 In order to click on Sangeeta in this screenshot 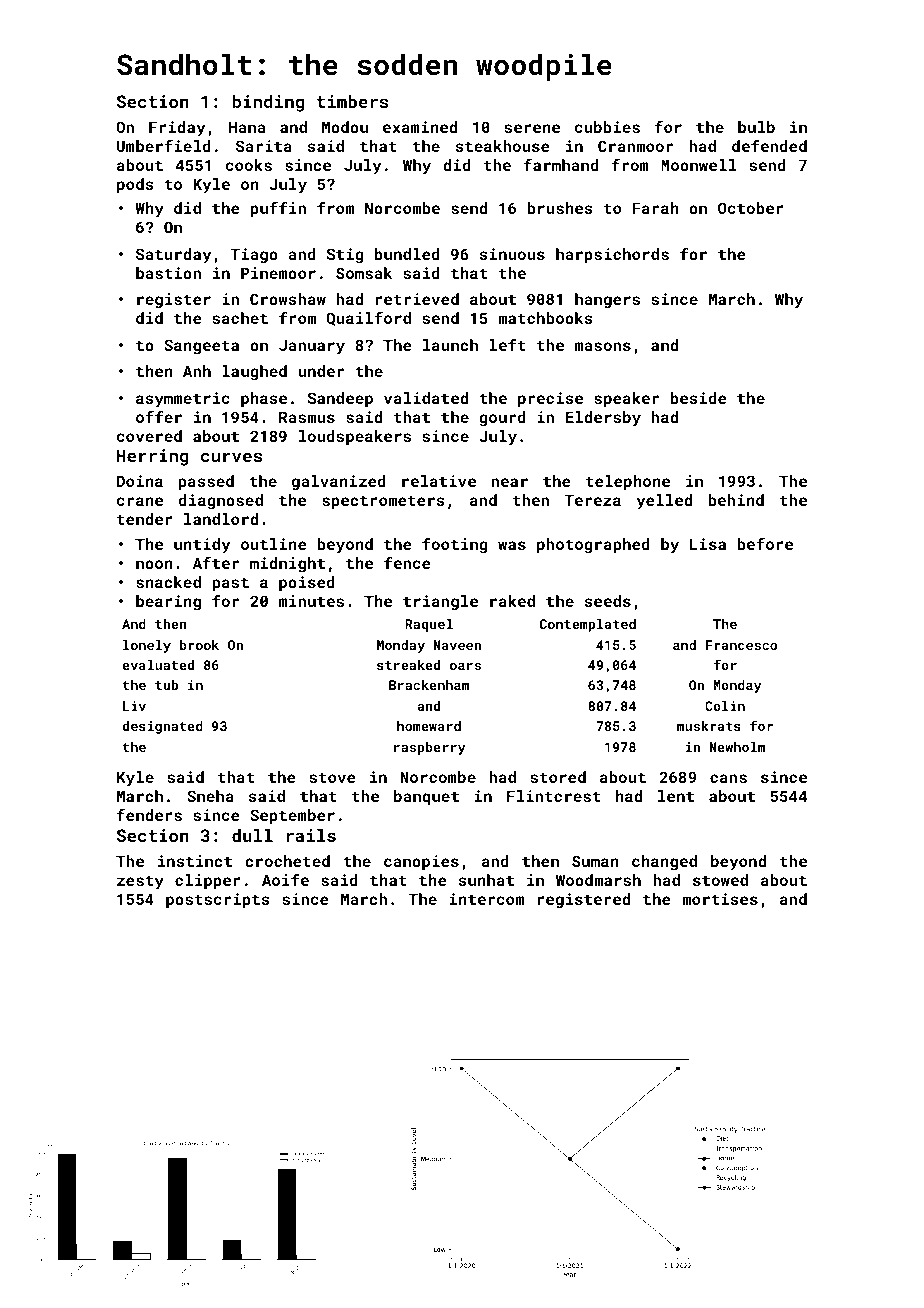, I will do `click(201, 347)`.
